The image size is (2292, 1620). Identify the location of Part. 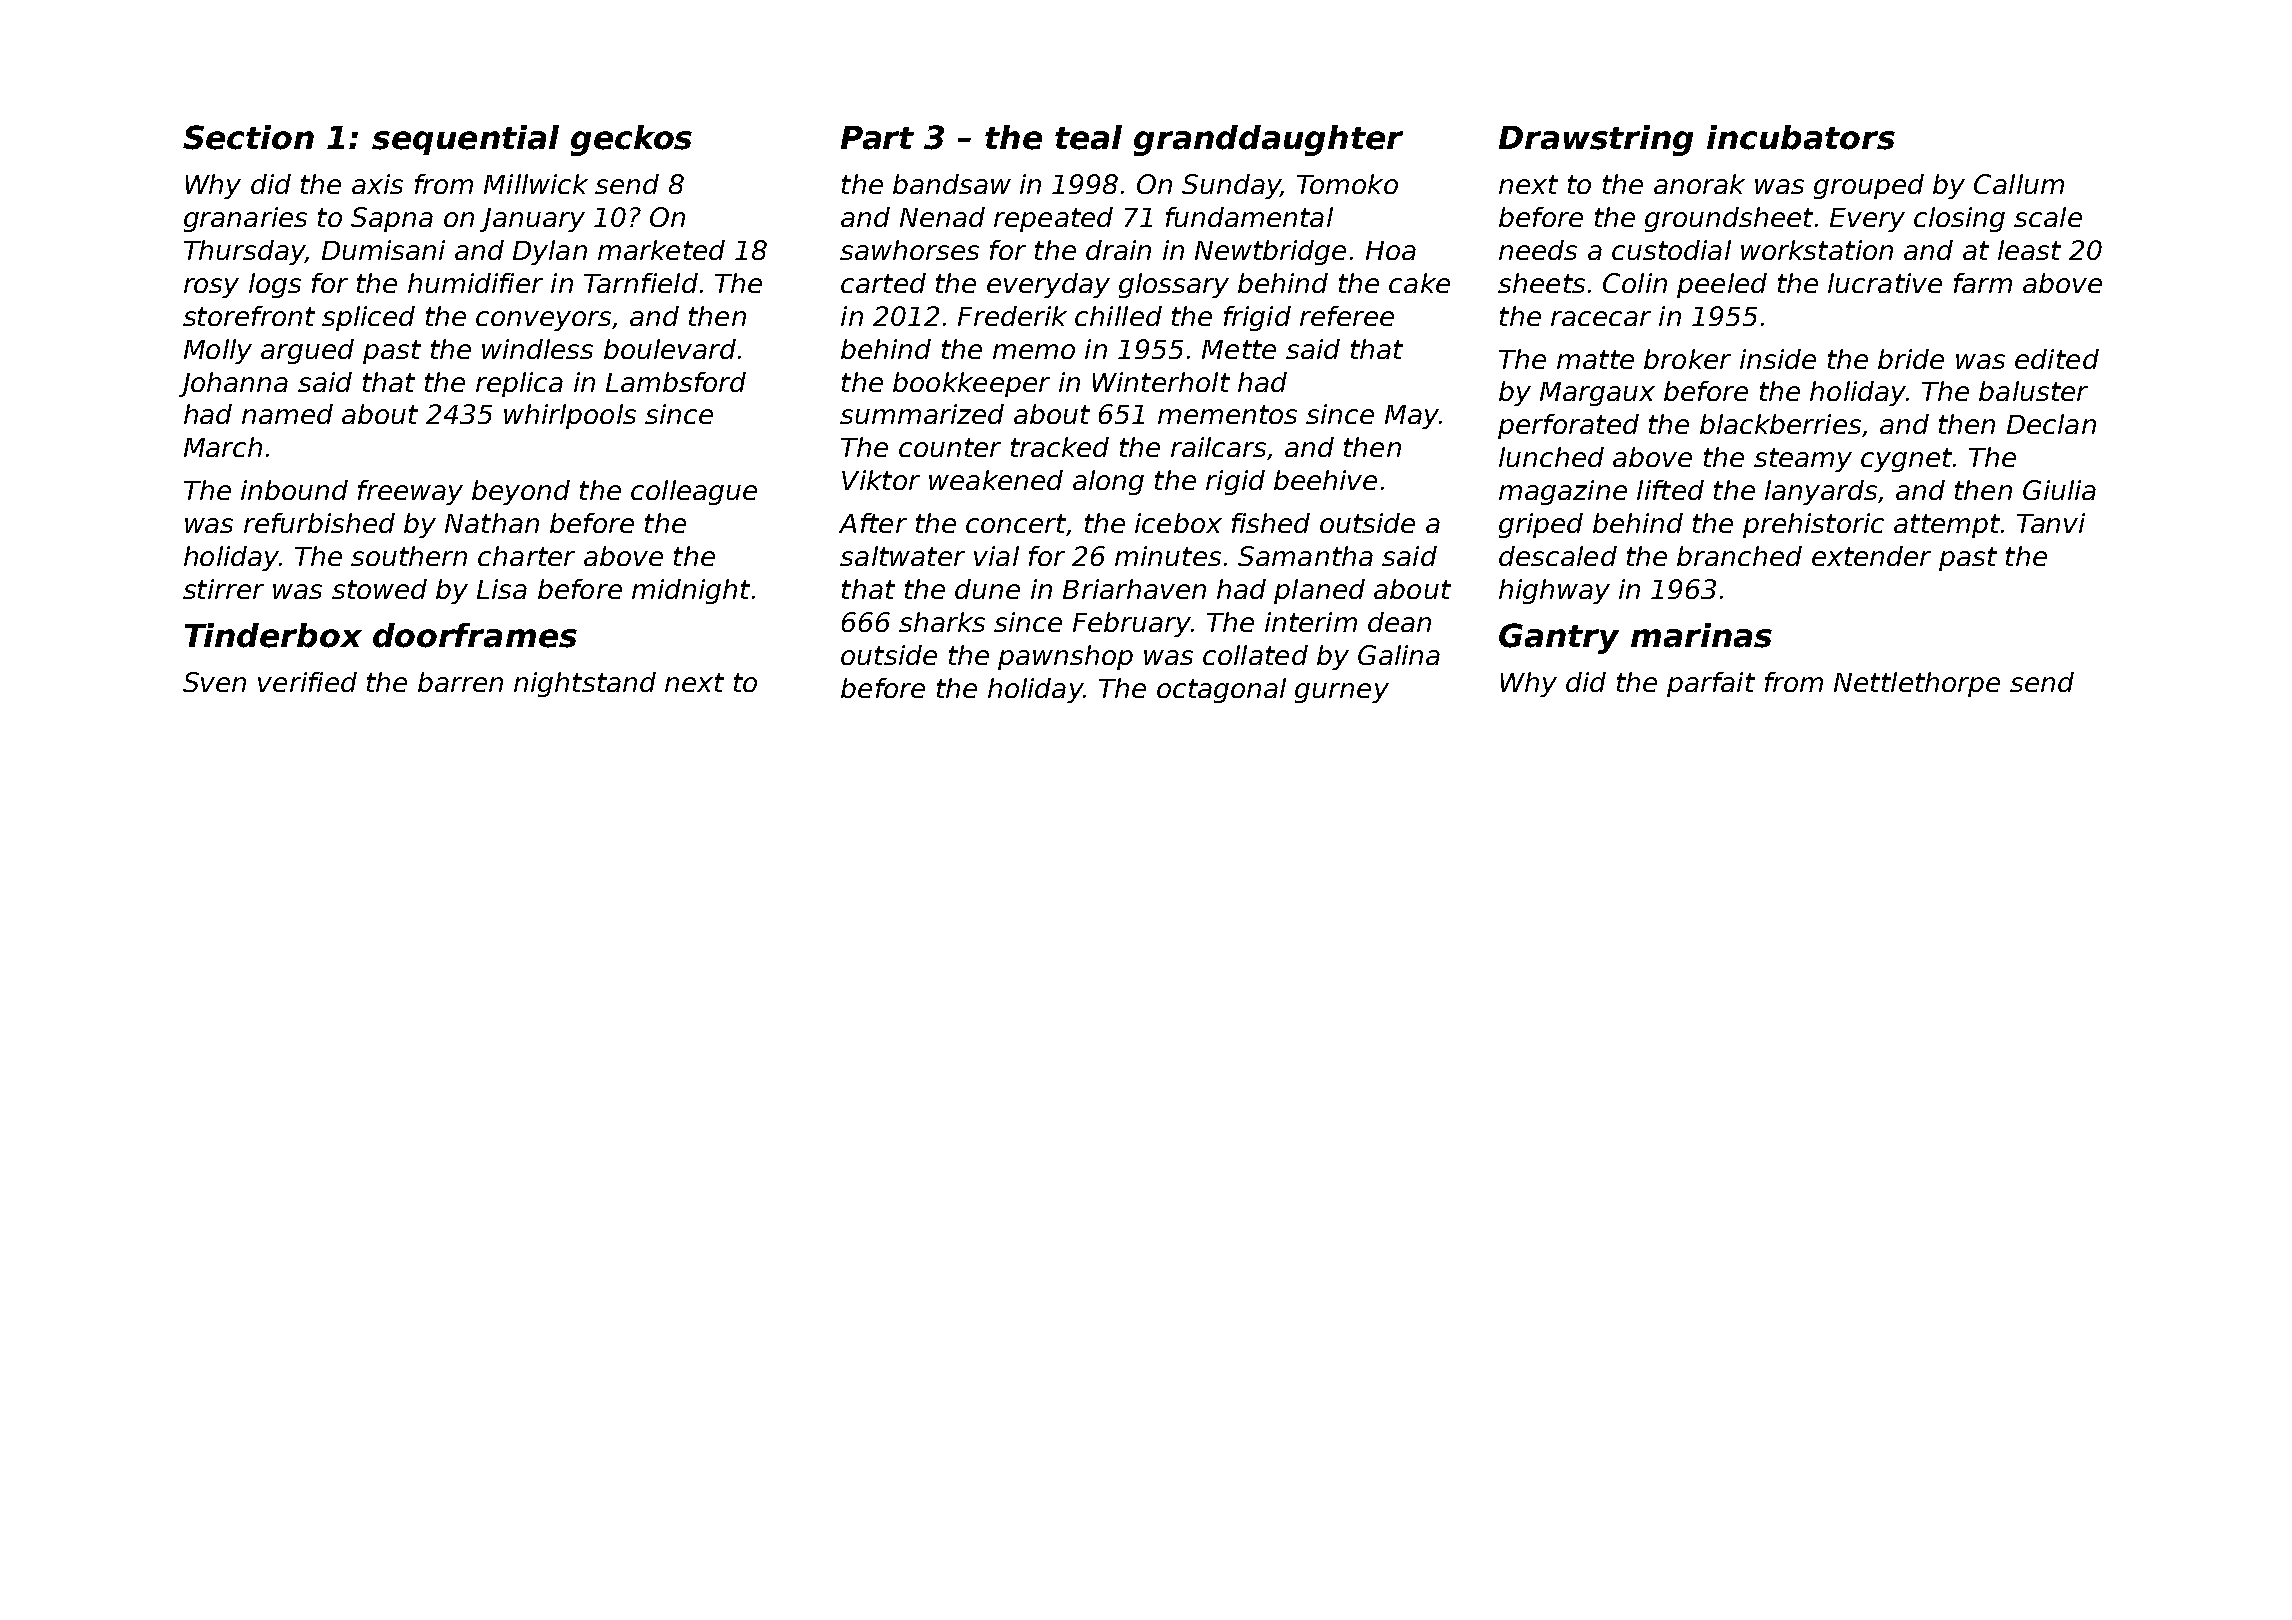
(877, 138).
